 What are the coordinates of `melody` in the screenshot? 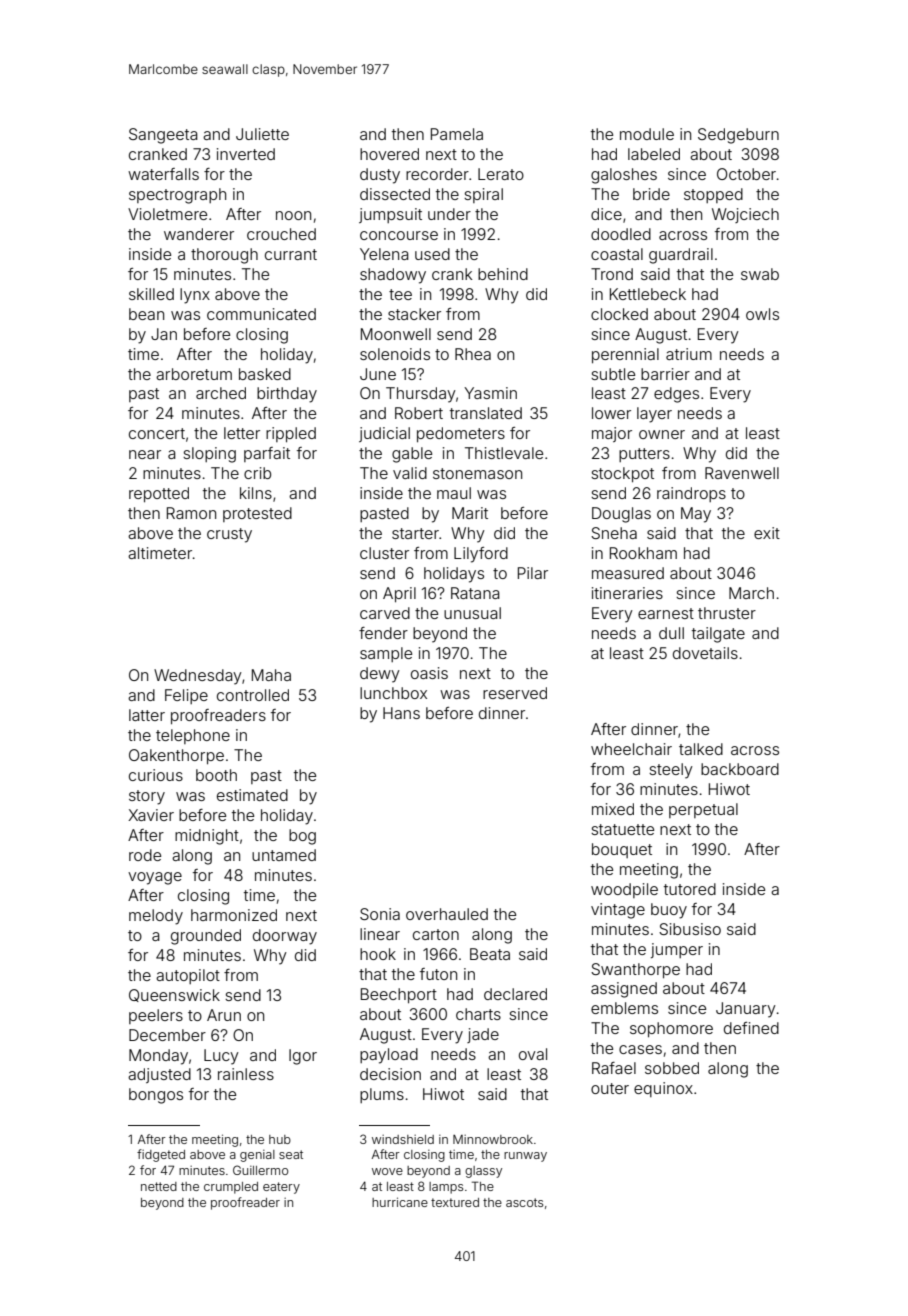 It's located at (156, 917).
